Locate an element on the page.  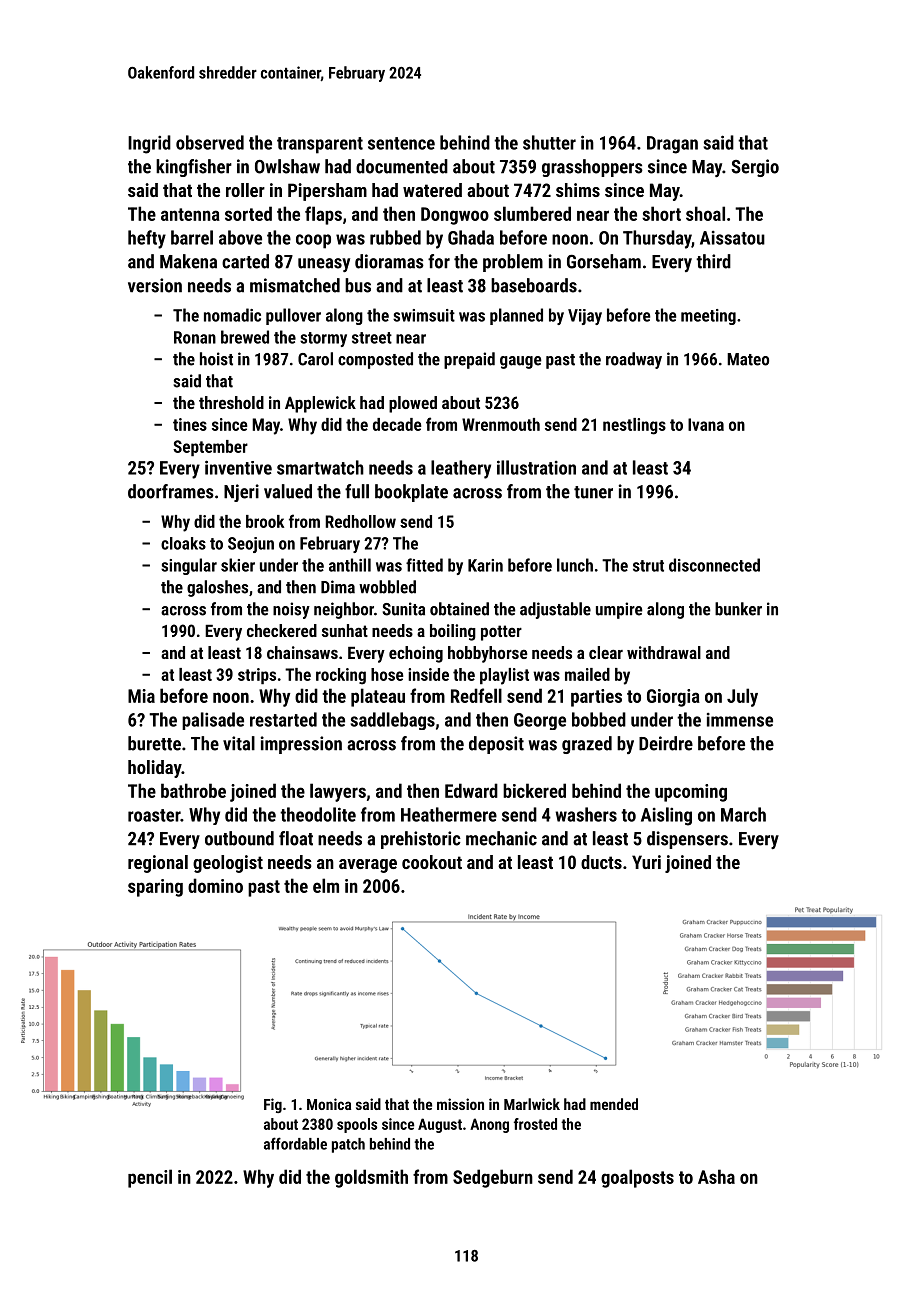
singular is located at coordinates (189, 566).
